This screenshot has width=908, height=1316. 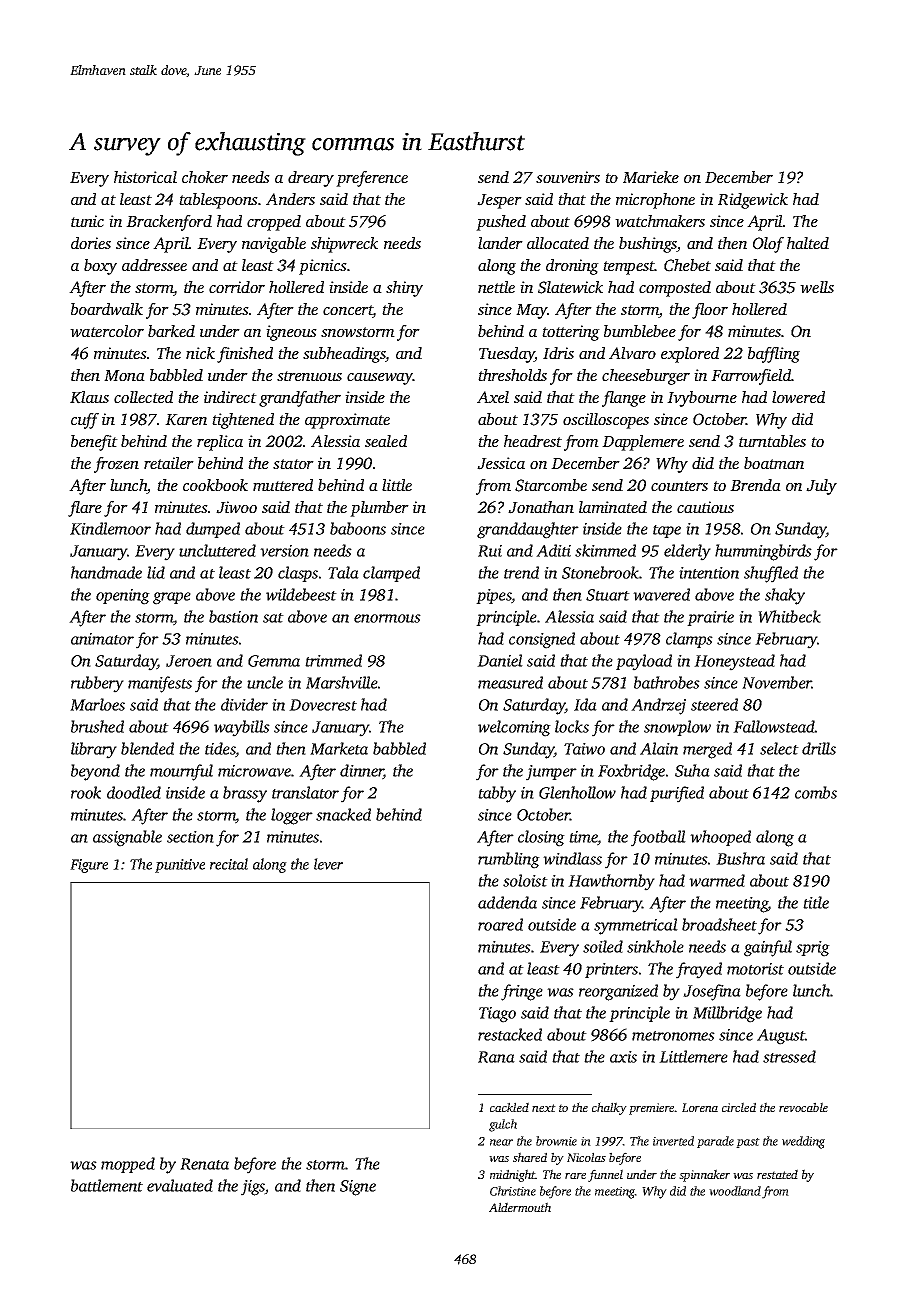 I want to click on merged, so click(x=707, y=750).
